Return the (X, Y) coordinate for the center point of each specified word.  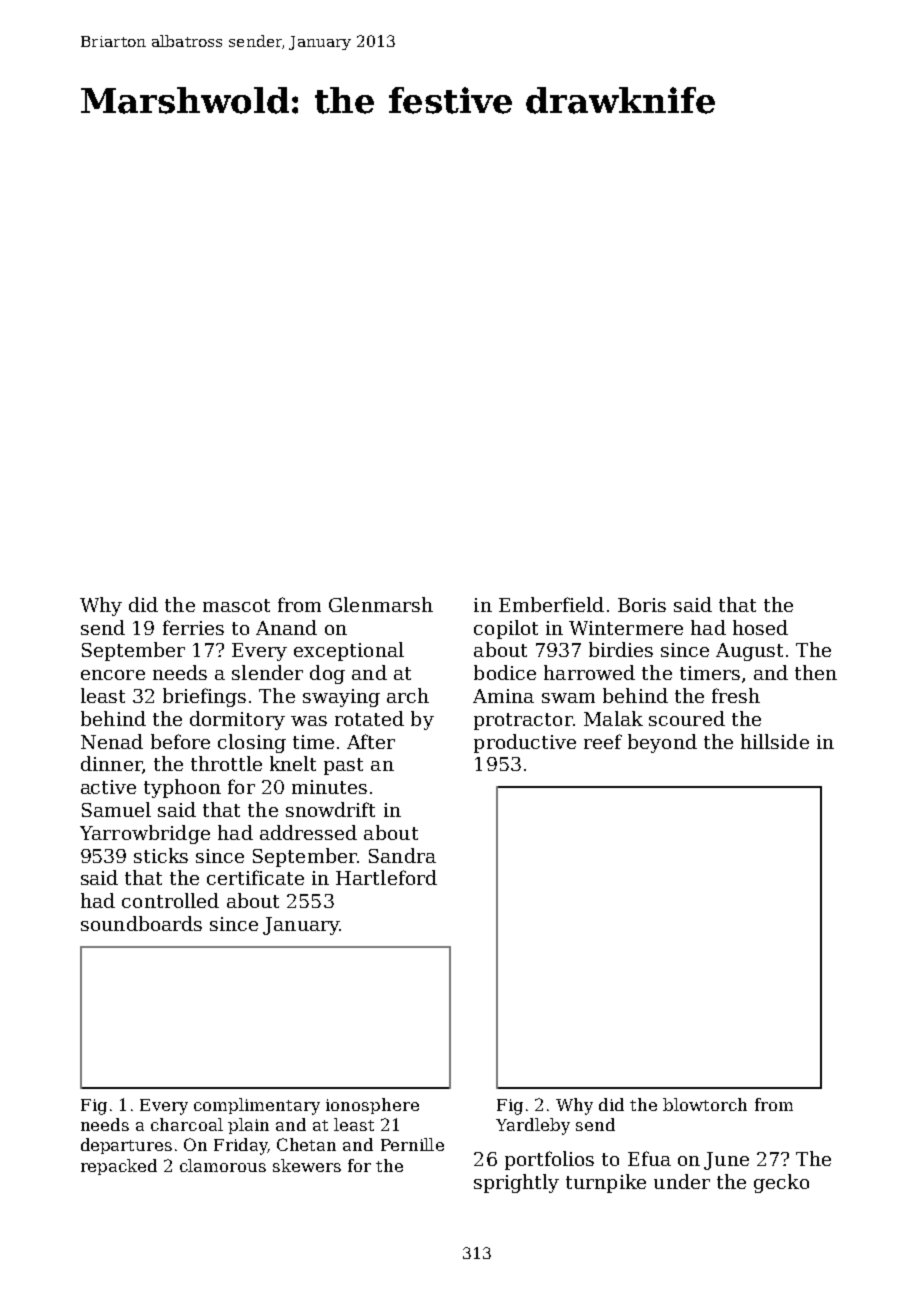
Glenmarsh (381, 604)
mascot (236, 605)
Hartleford (386, 877)
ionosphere (372, 1106)
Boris (642, 605)
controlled (170, 900)
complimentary (257, 1106)
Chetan (306, 1144)
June (726, 1161)
